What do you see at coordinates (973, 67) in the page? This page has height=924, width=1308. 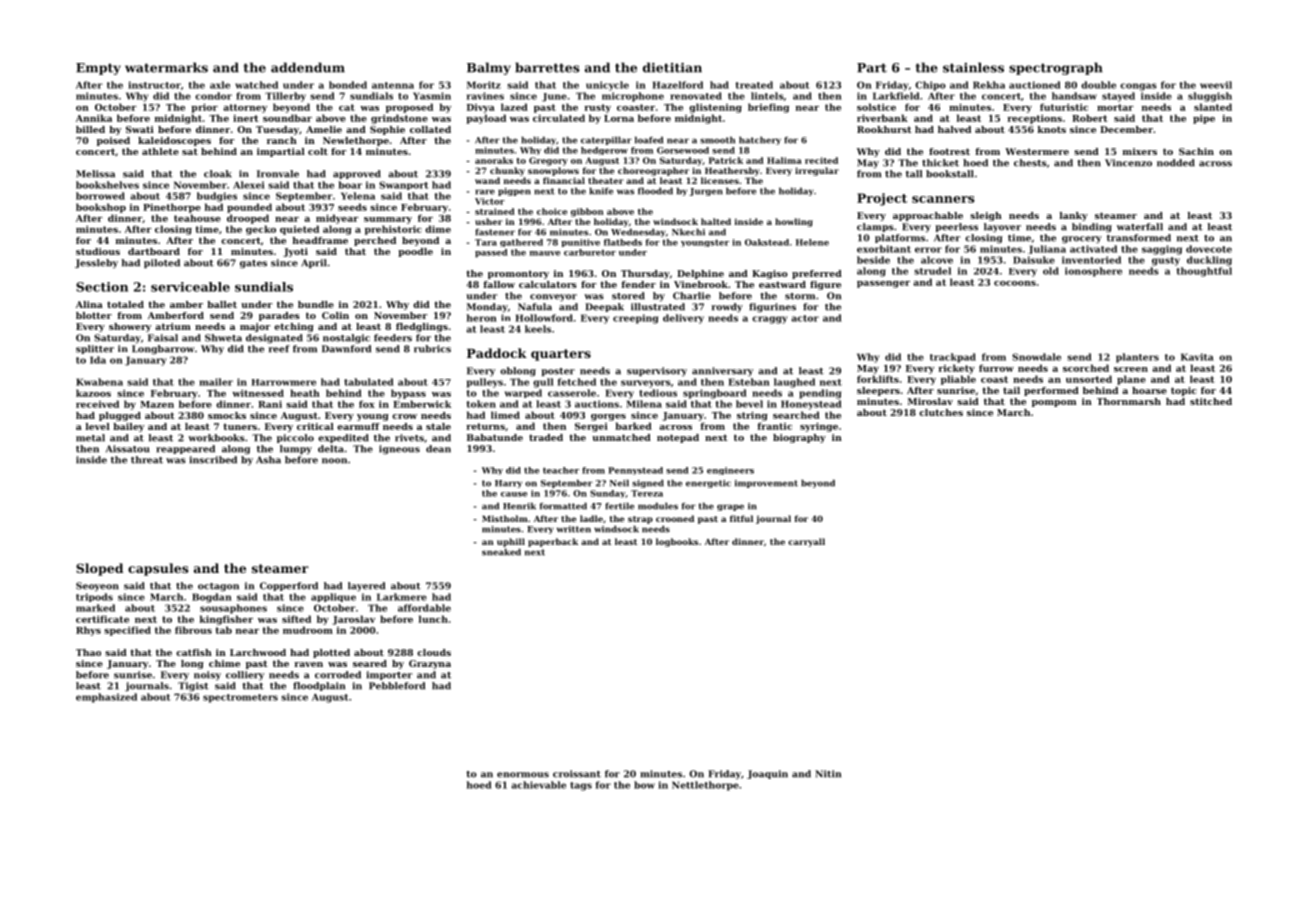 I see `stainless` at bounding box center [973, 67].
